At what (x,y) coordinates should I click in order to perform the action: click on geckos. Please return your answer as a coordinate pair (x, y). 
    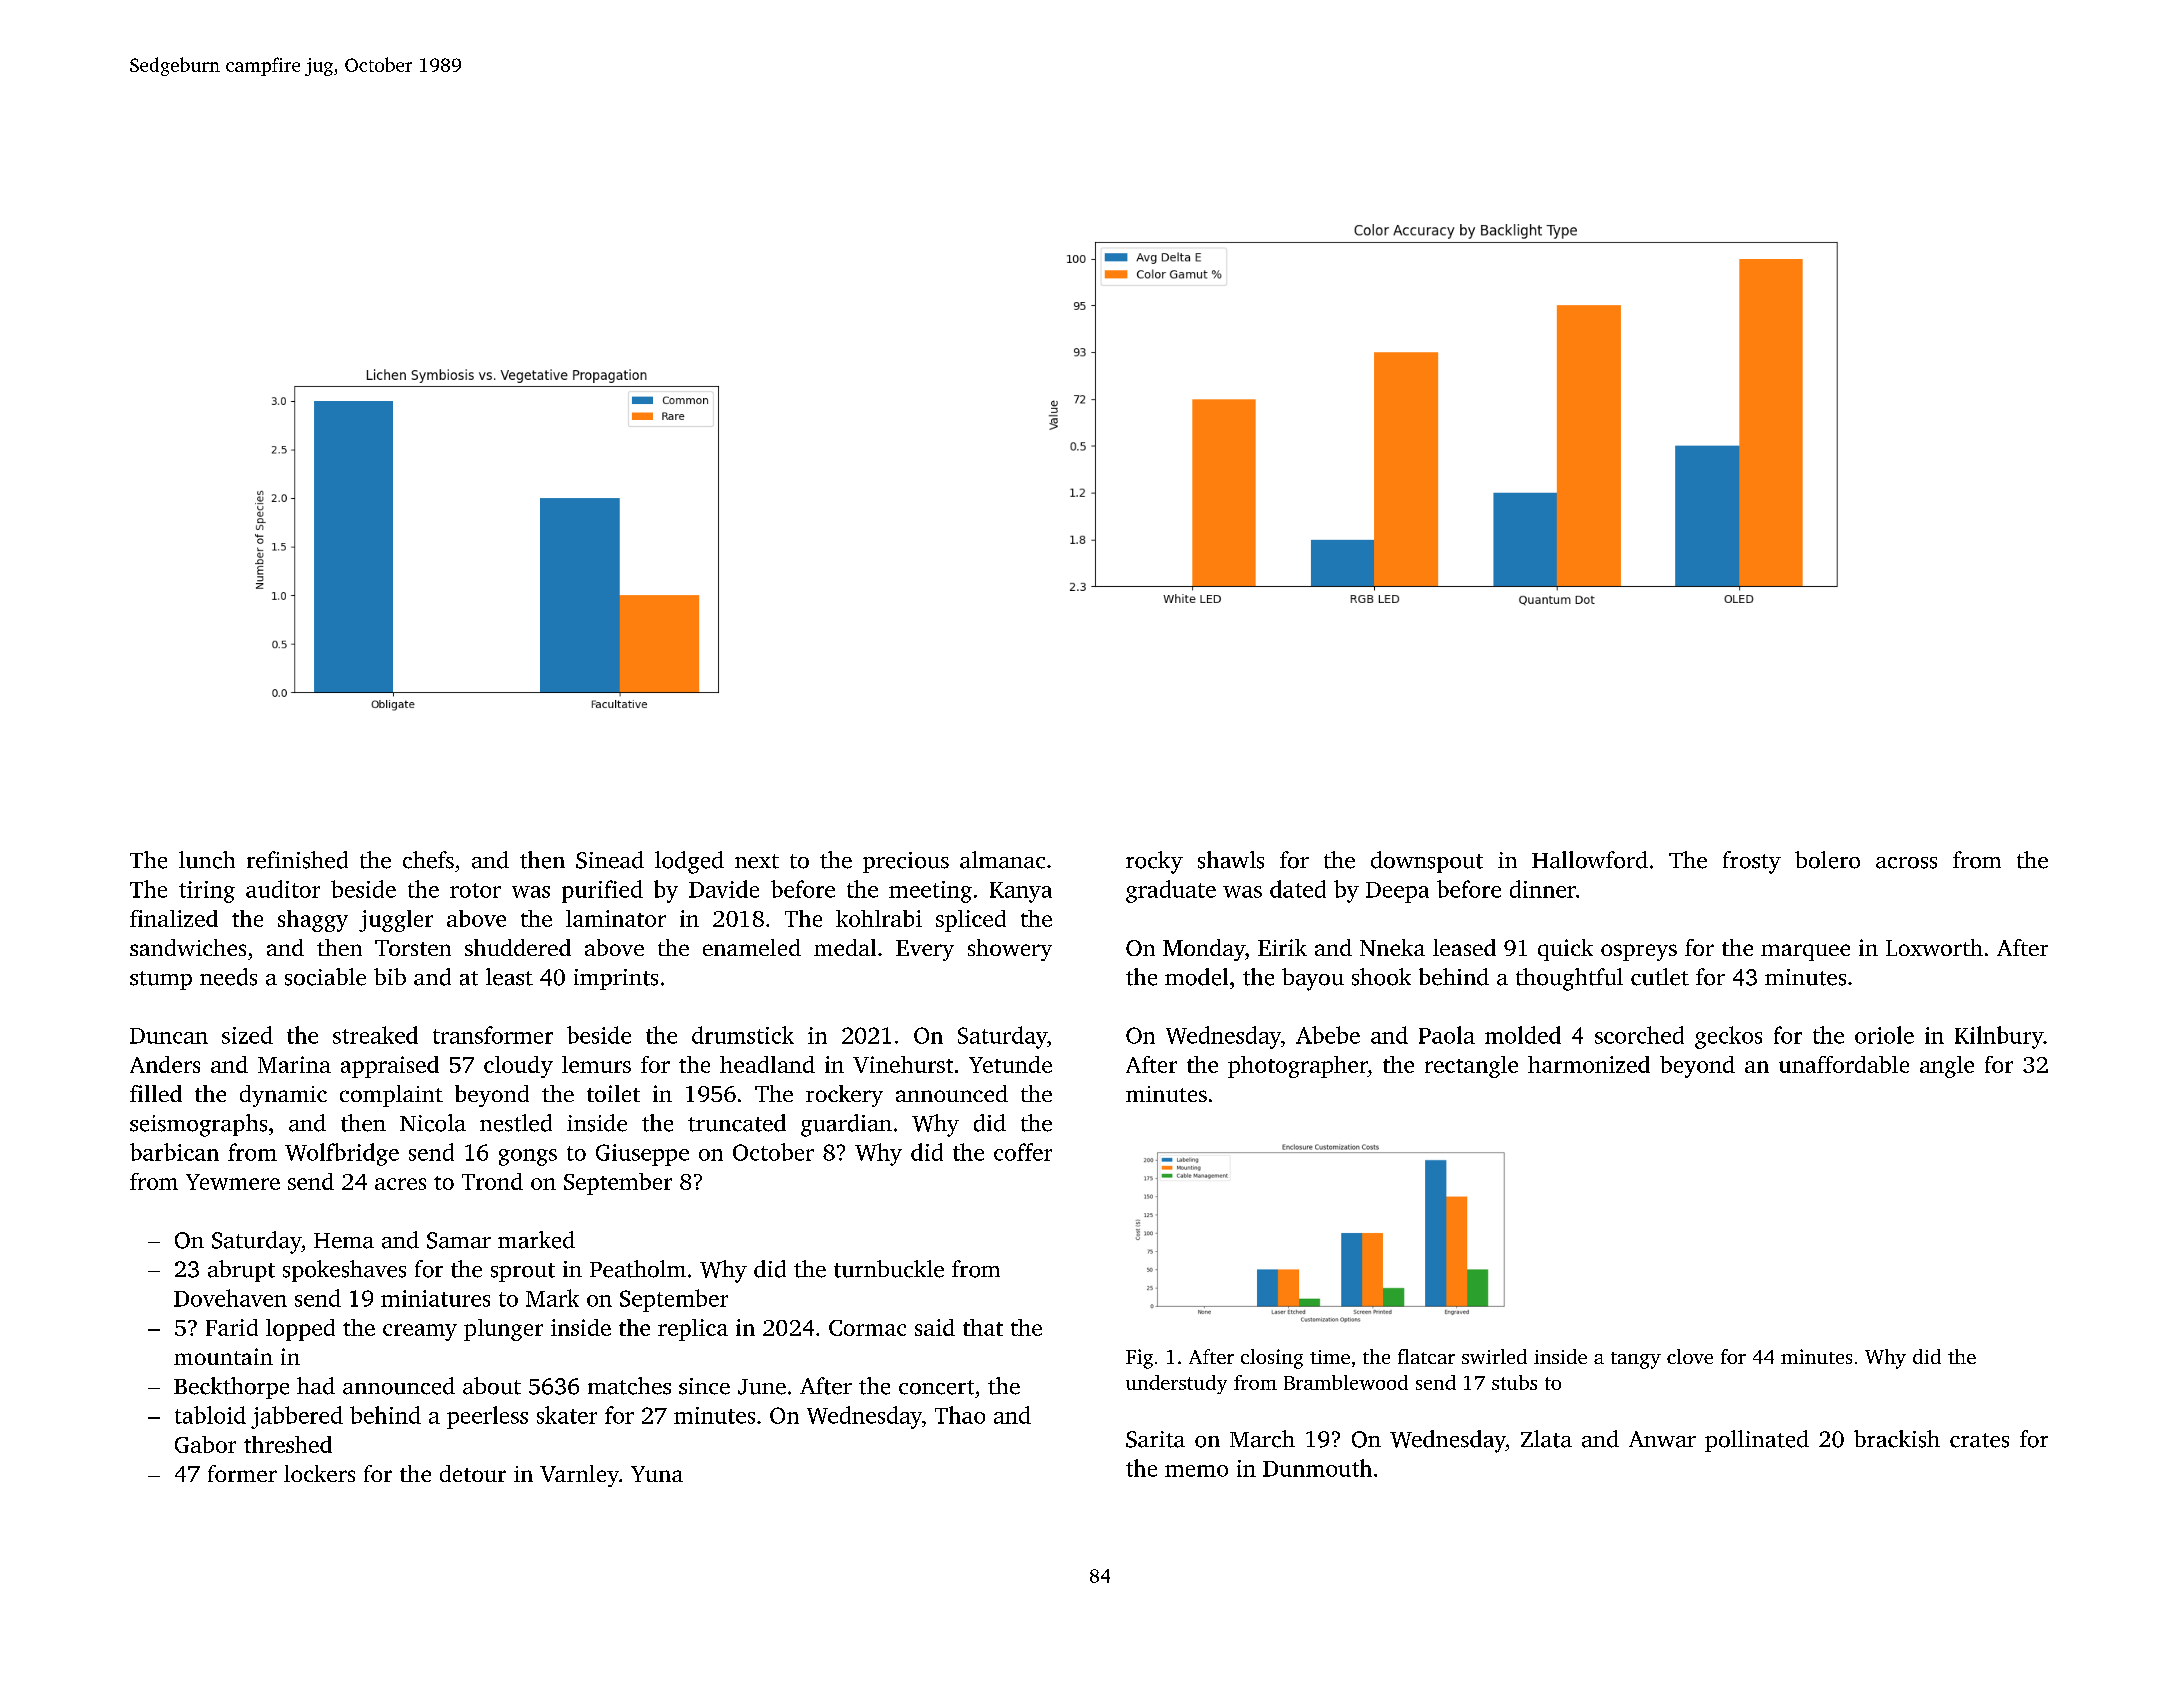
    Looking at the image, I should click on (1728, 1037).
